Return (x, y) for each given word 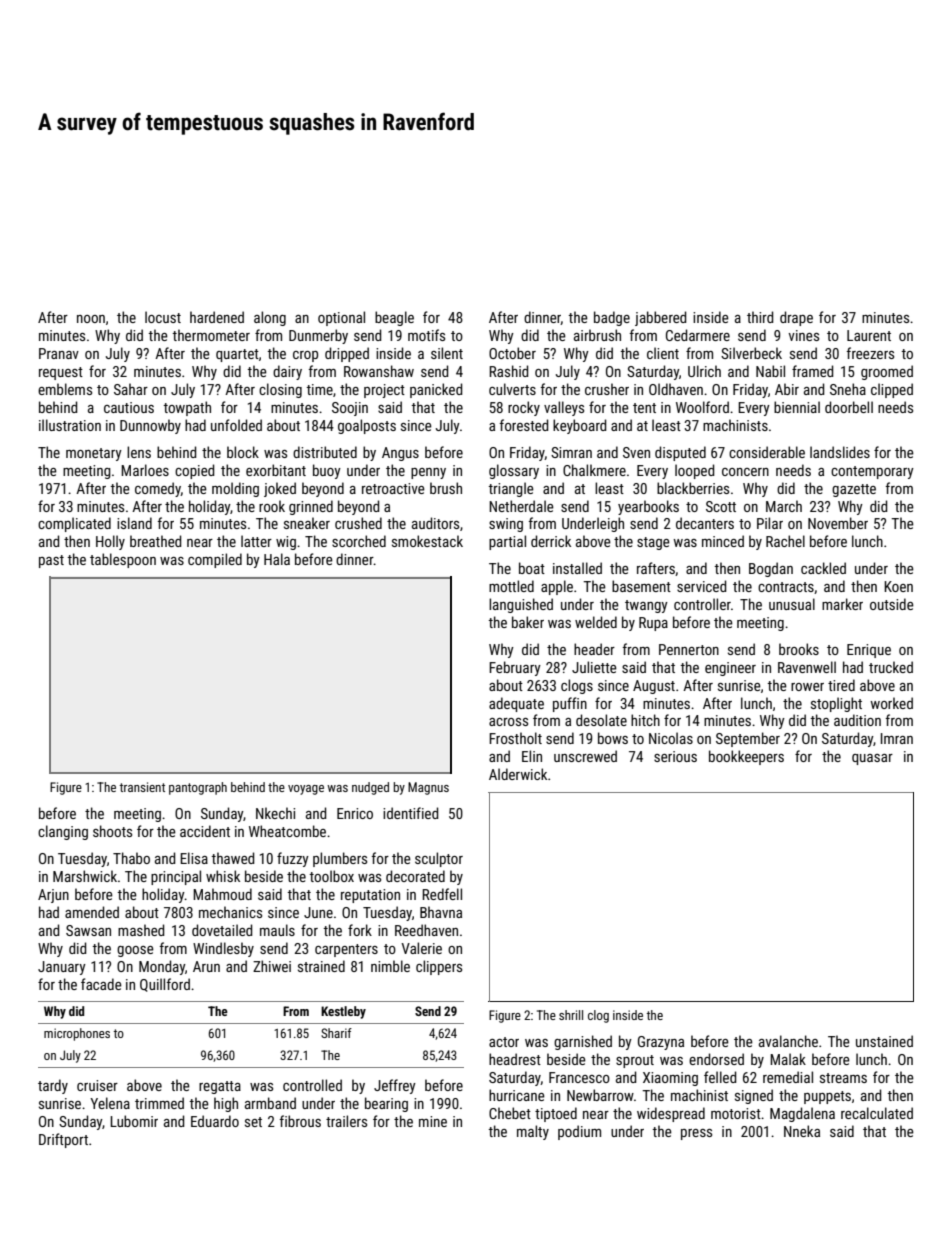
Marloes (145, 470)
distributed (325, 452)
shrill (571, 1015)
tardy (53, 1086)
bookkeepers (746, 757)
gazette (854, 490)
